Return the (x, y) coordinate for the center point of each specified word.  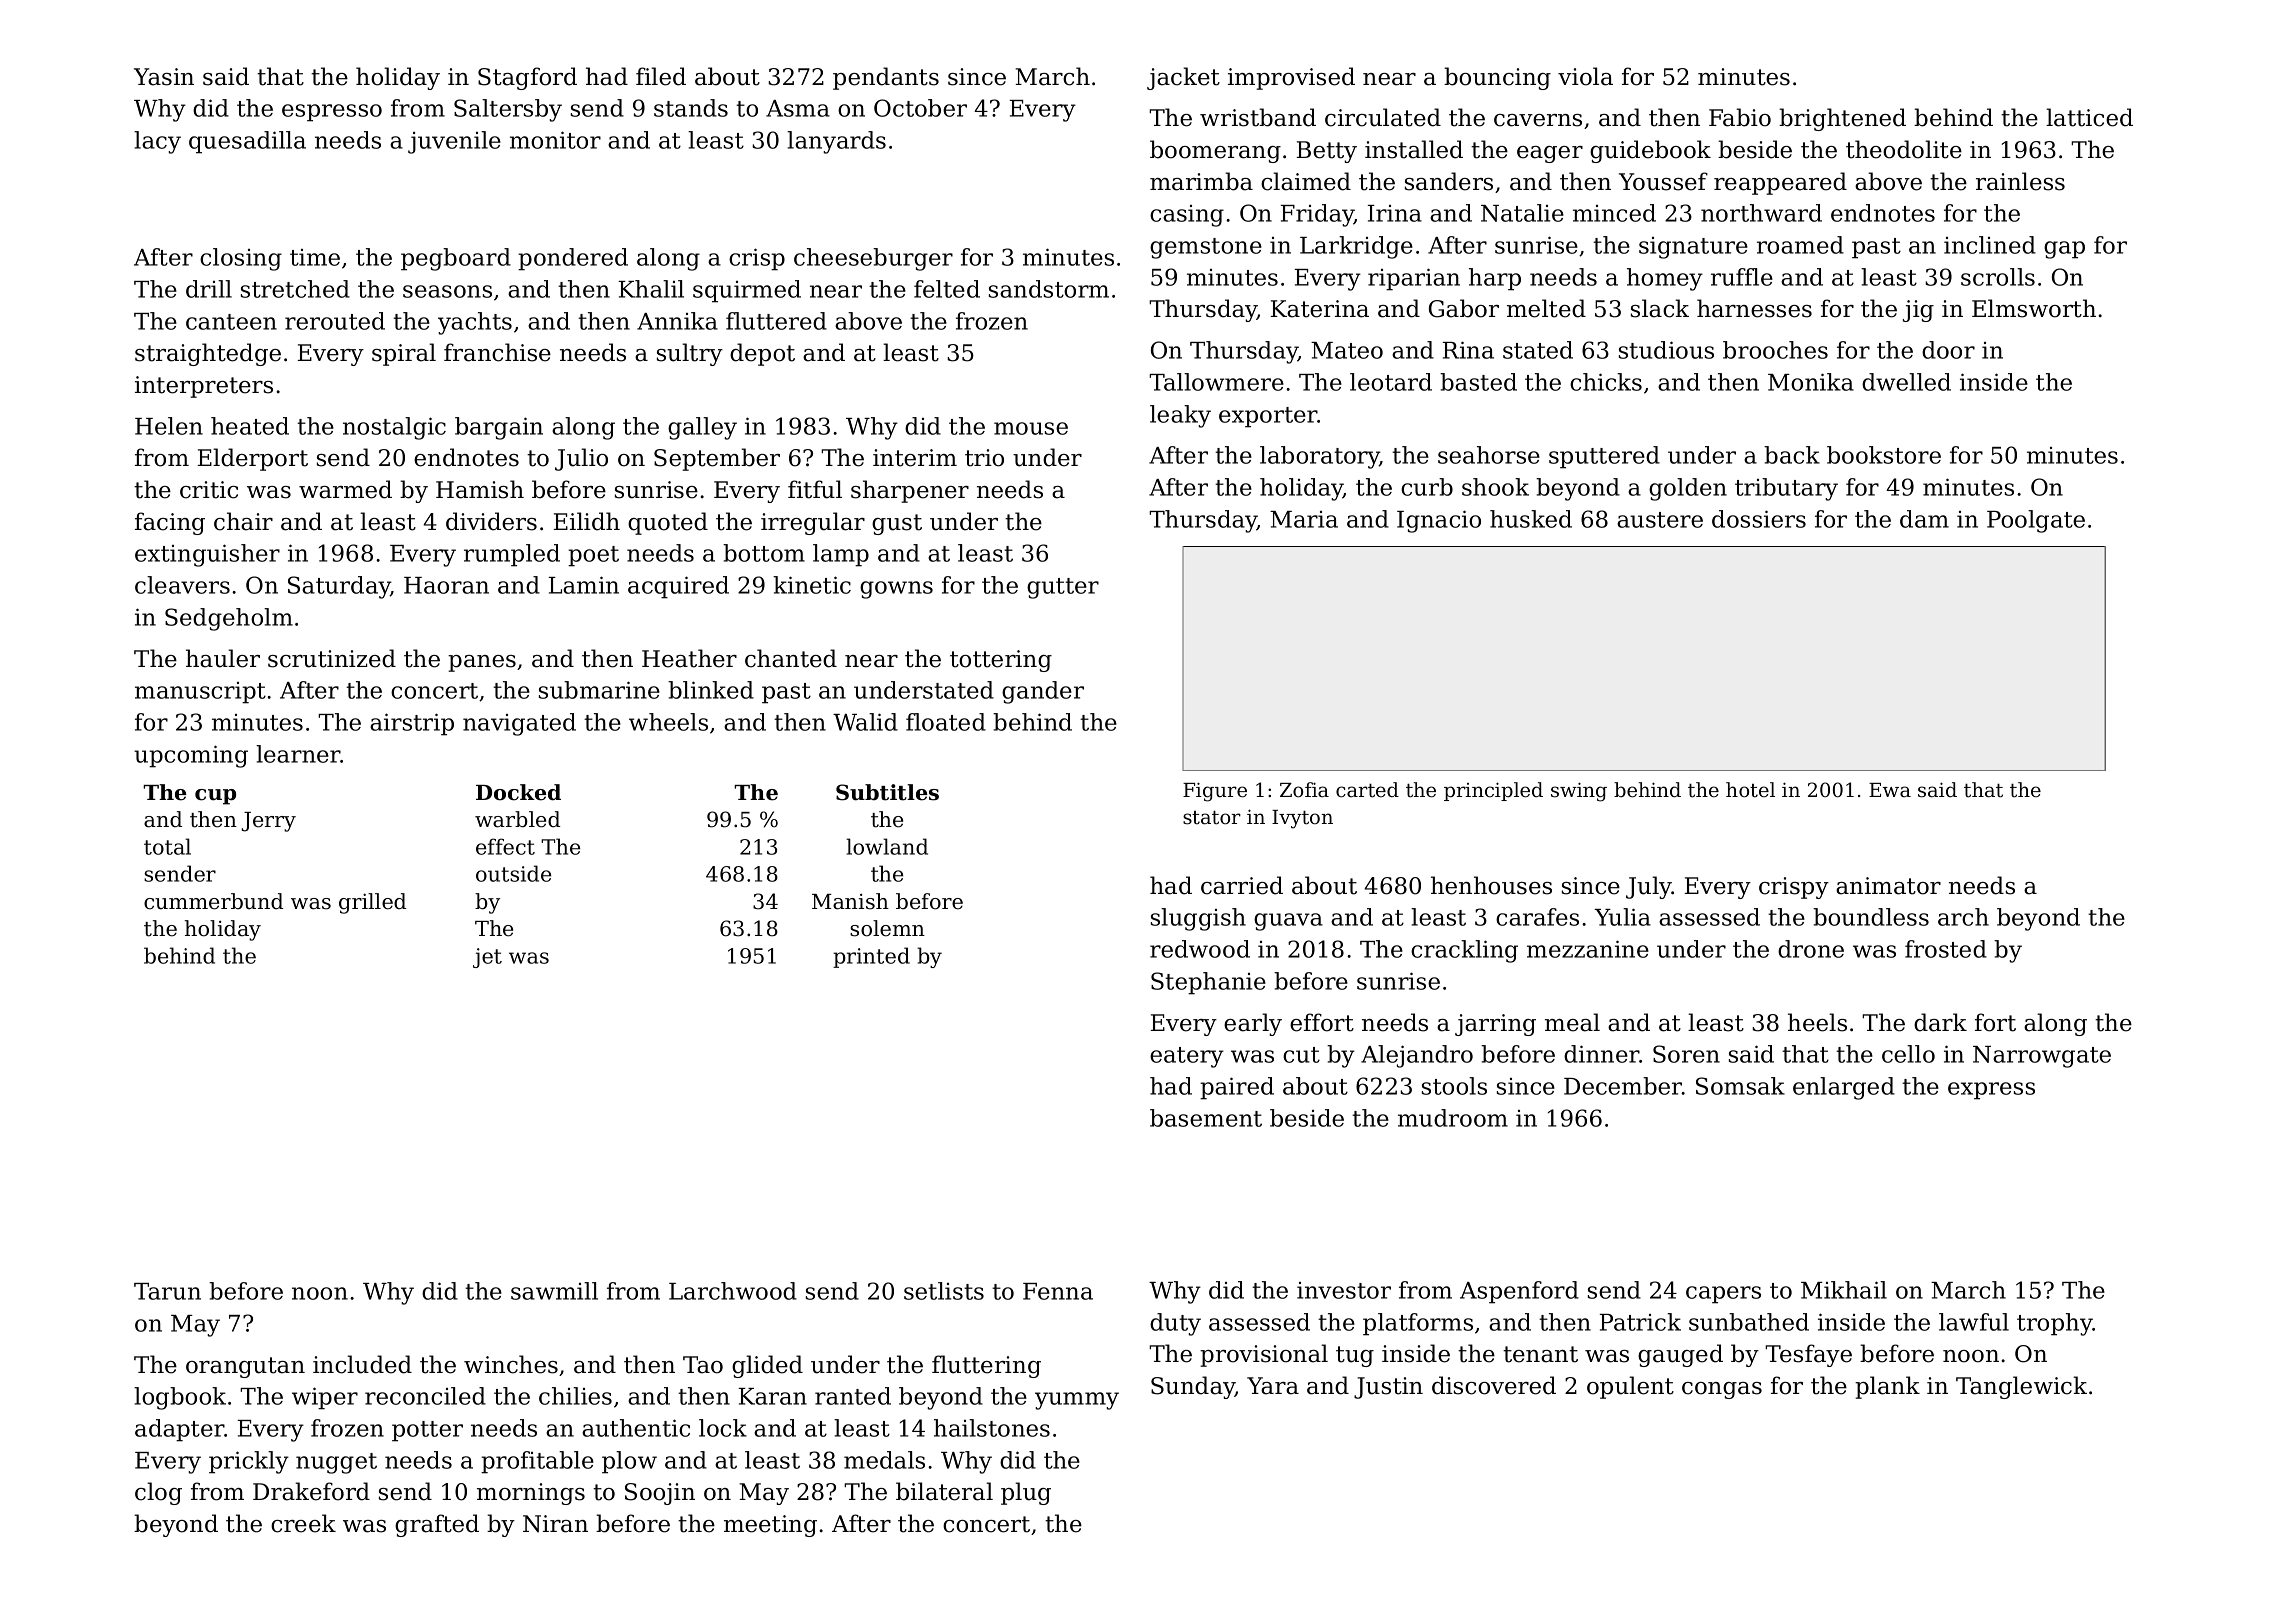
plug (1026, 1493)
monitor (555, 140)
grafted (437, 1525)
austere (1660, 520)
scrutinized (332, 658)
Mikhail (1844, 1290)
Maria (1304, 519)
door (1948, 350)
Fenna (1058, 1291)
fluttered (776, 321)
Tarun (167, 1291)
